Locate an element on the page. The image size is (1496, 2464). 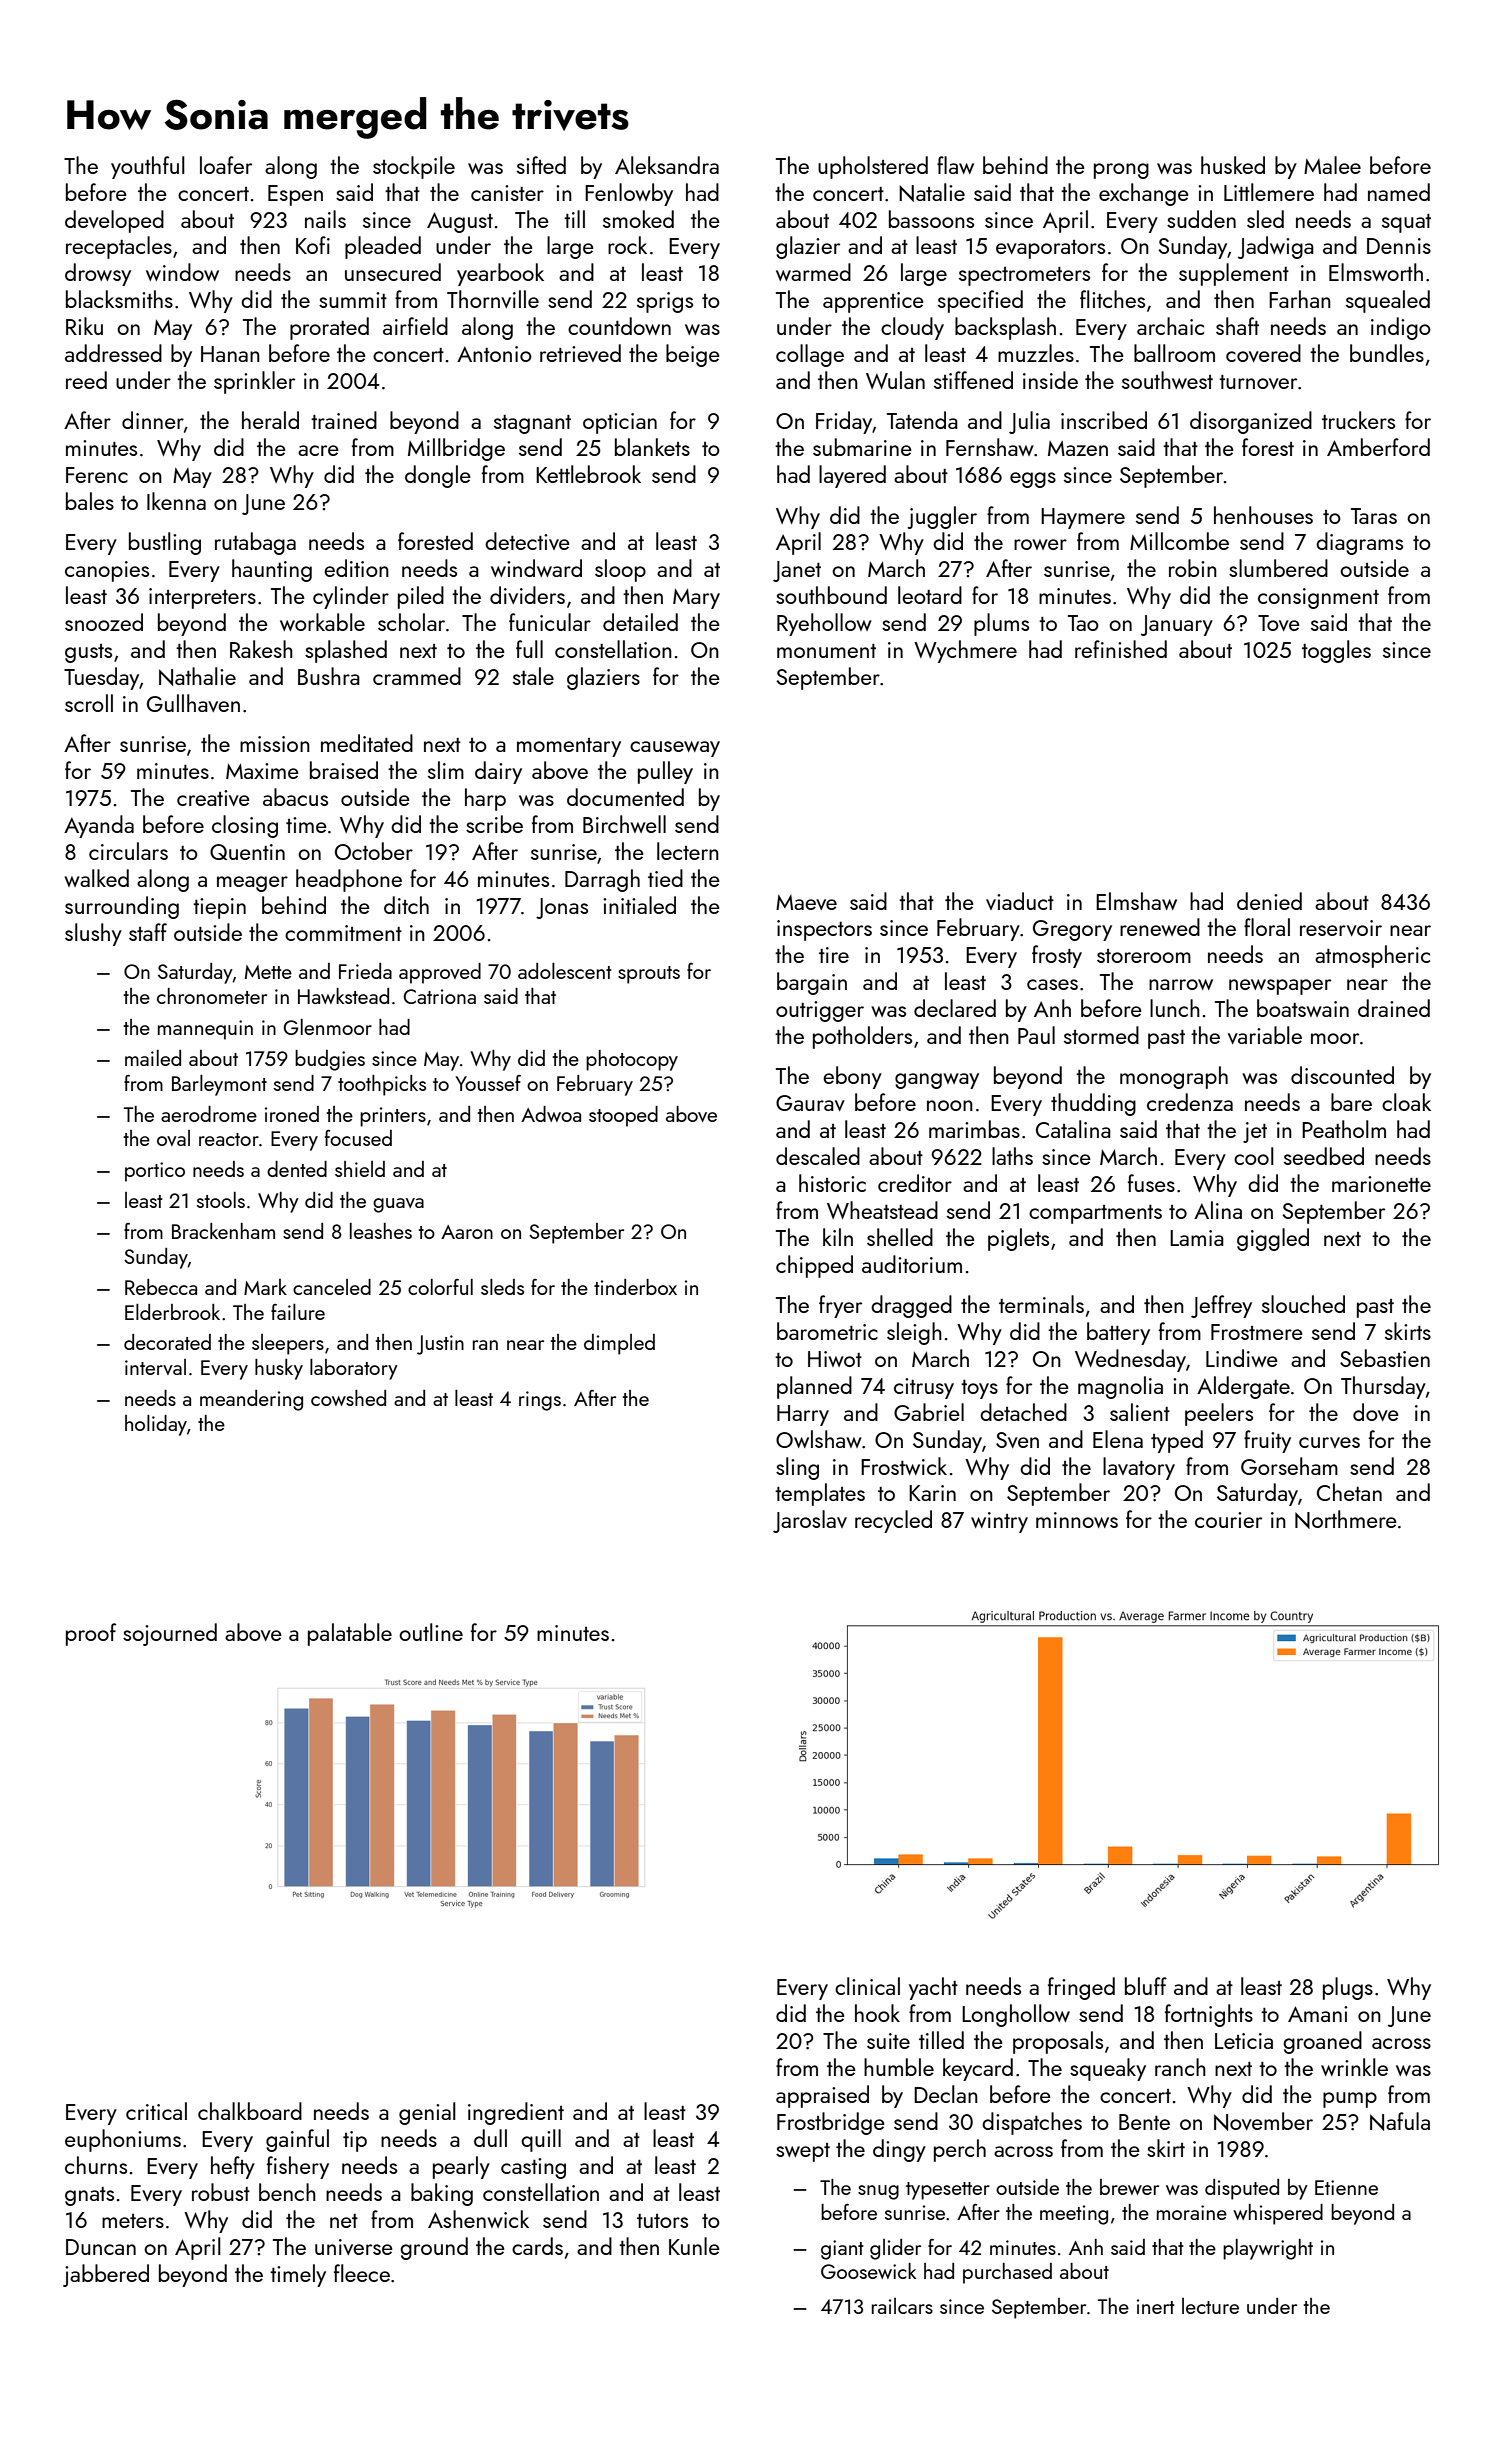
Riku is located at coordinates (84, 326).
